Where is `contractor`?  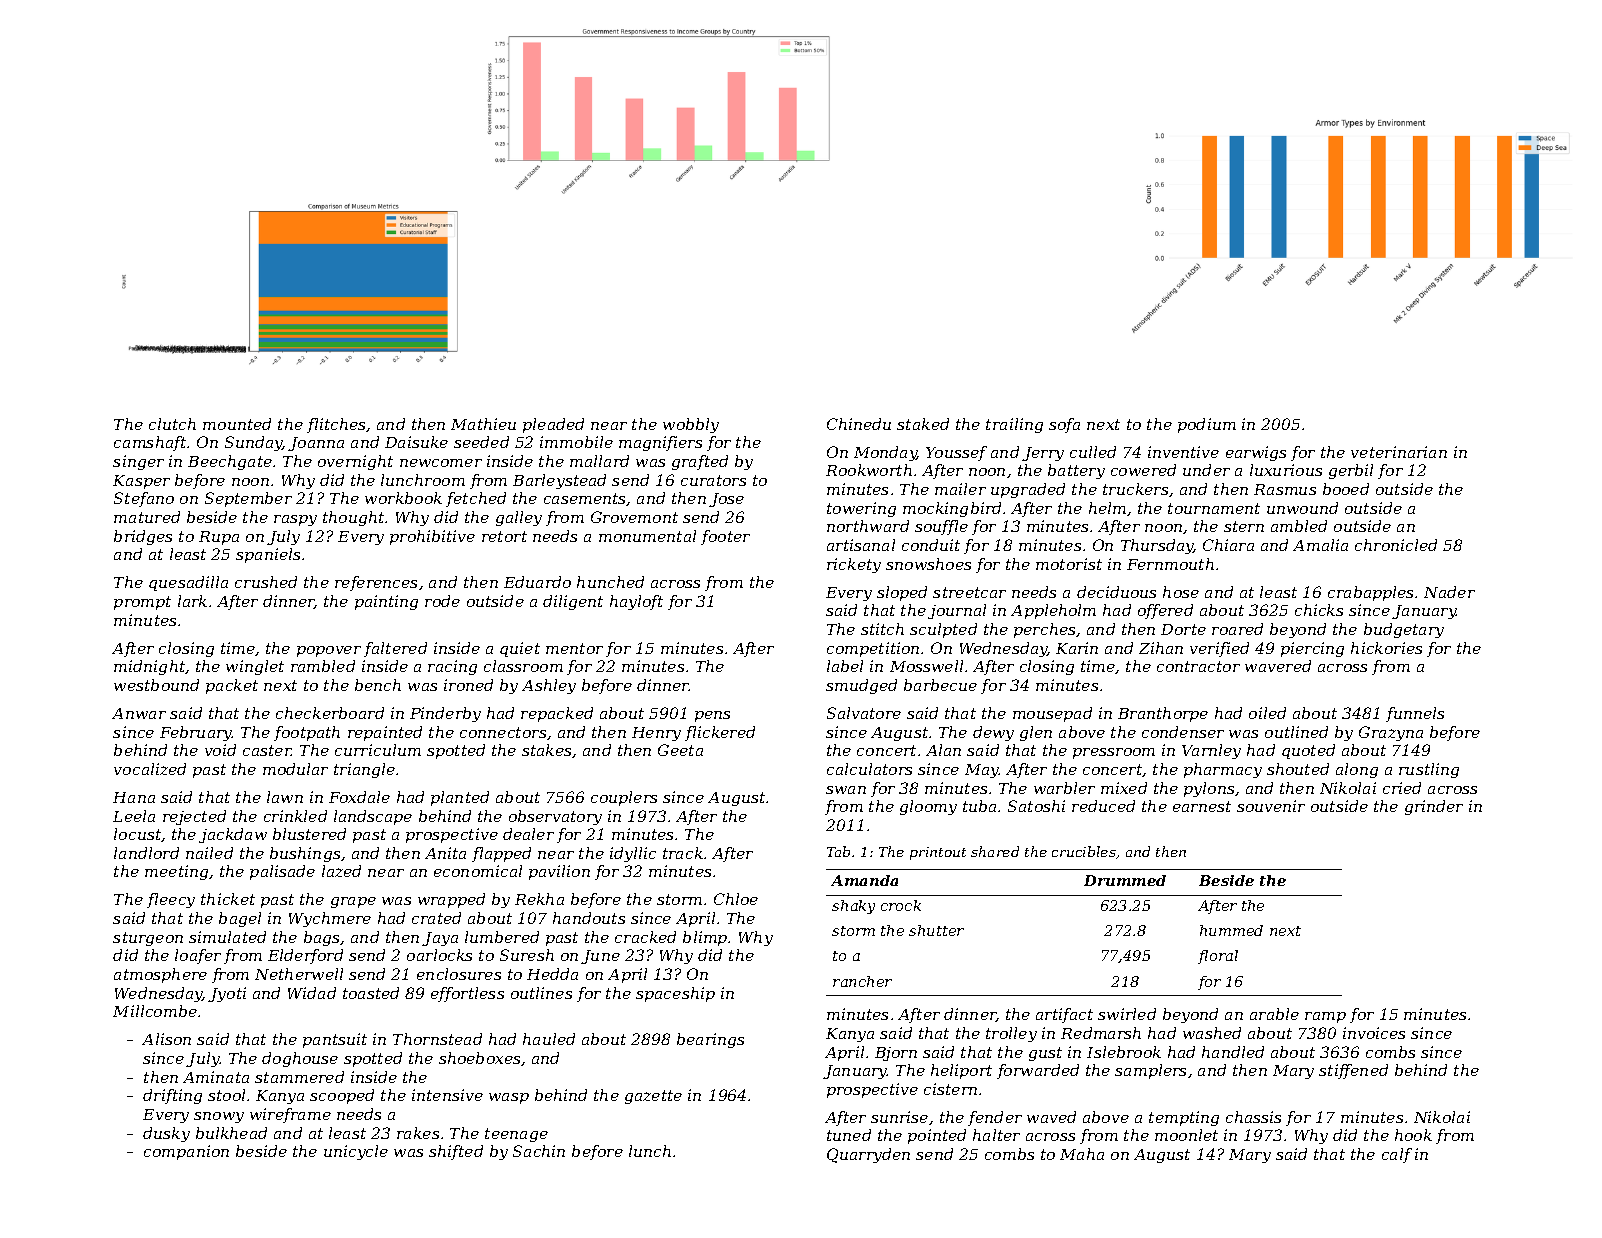
contractor is located at coordinates (1198, 666).
